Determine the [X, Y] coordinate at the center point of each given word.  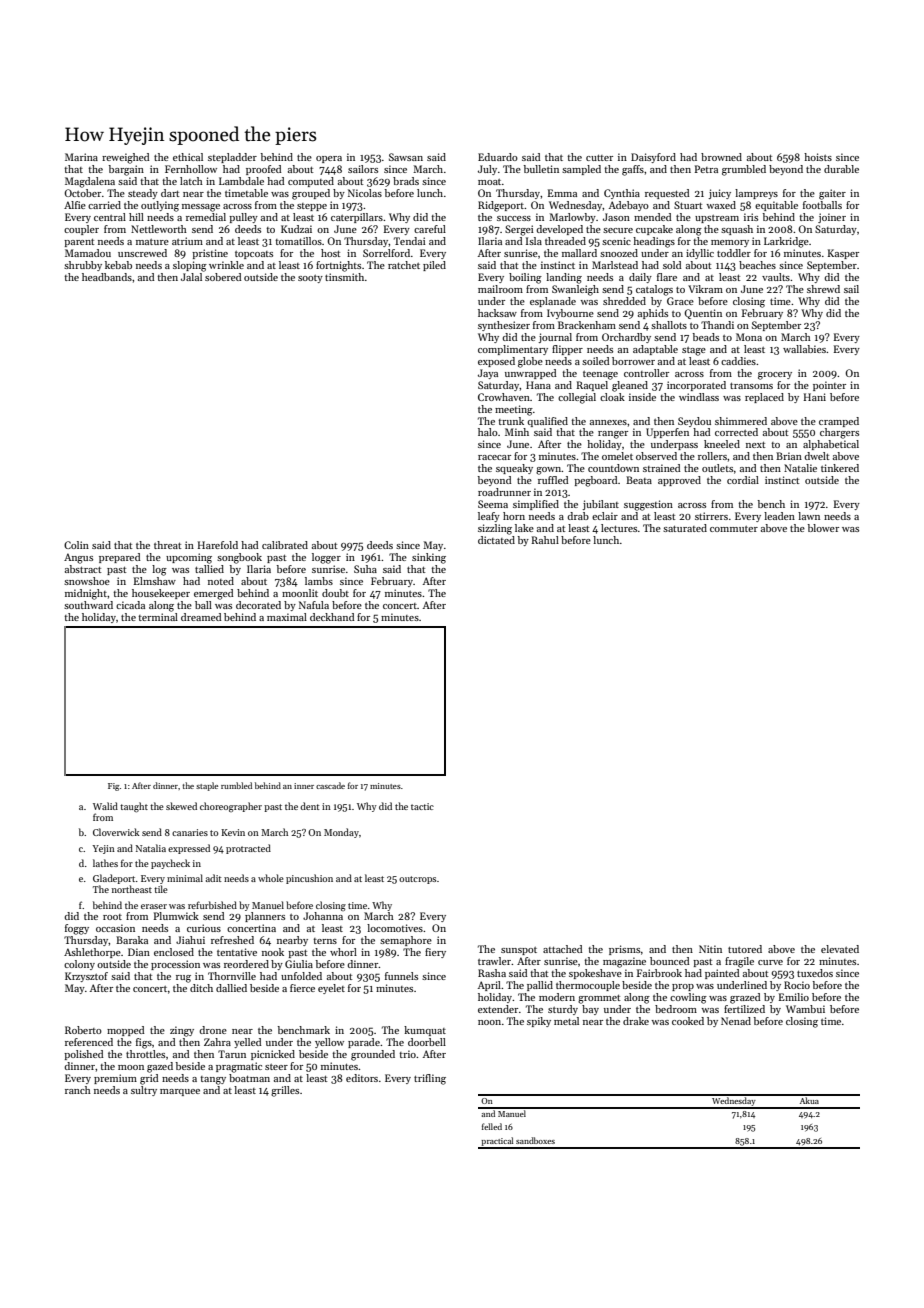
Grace [680, 301]
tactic [422, 806]
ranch [78, 1090]
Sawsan [406, 157]
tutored [745, 949]
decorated [258, 605]
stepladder [232, 158]
